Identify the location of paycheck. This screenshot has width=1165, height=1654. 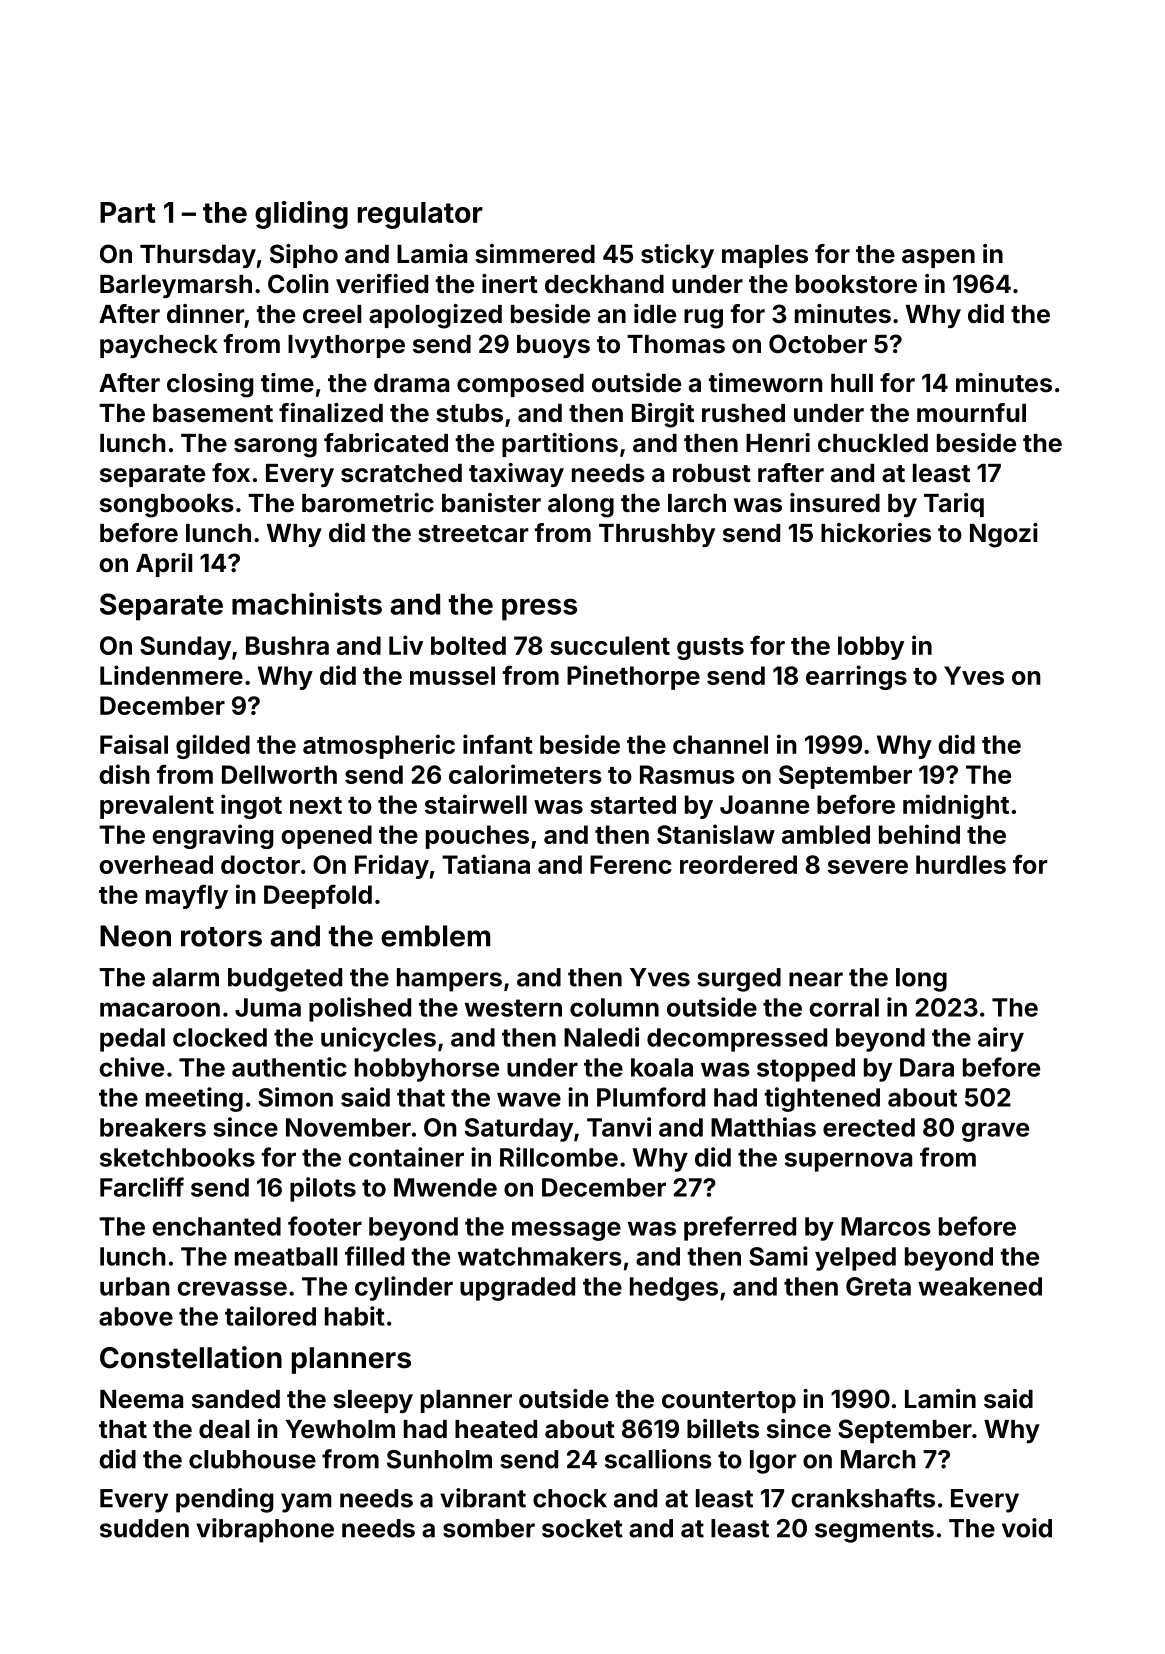
(159, 346).
